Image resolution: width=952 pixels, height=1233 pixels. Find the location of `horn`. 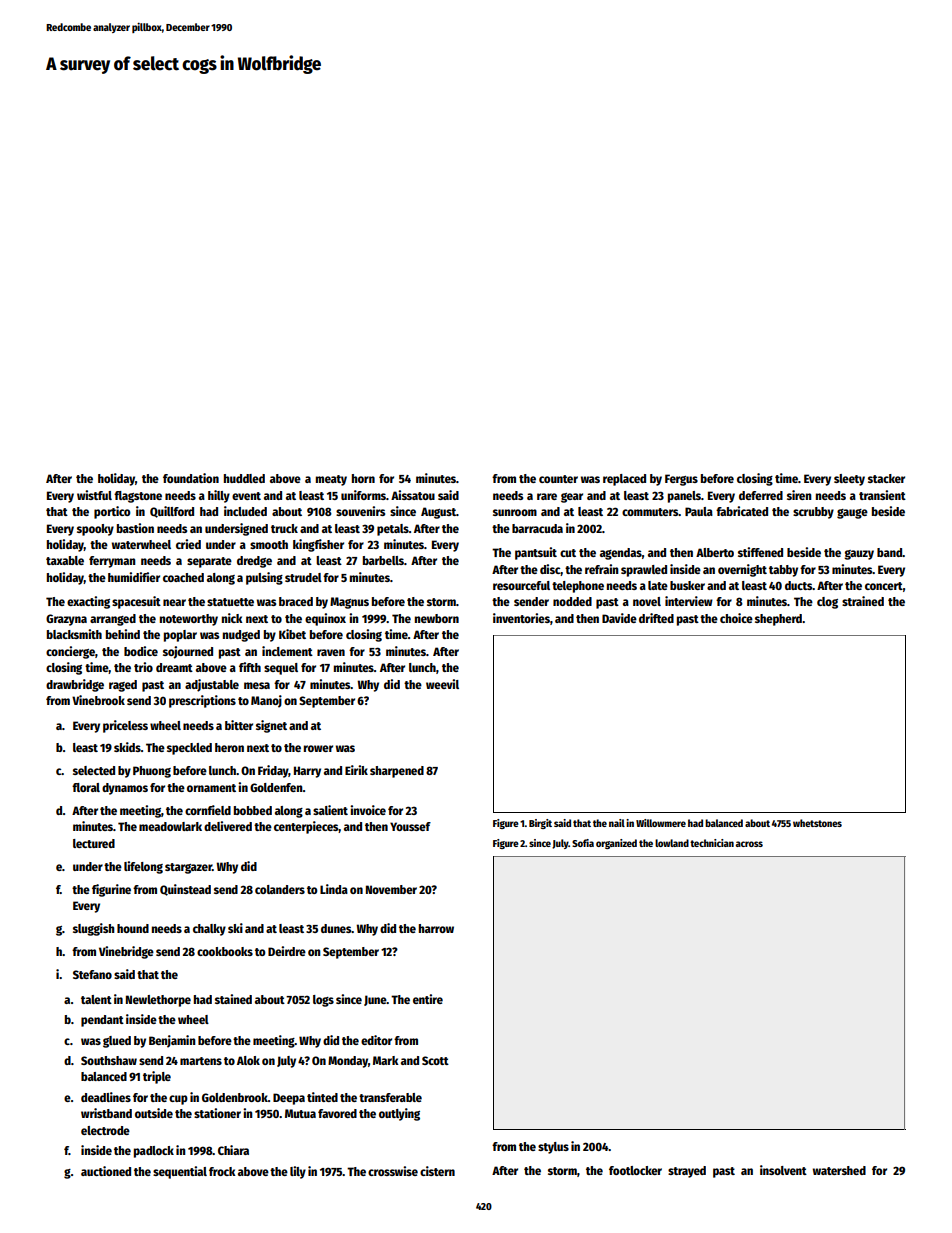

horn is located at coordinates (363, 478).
